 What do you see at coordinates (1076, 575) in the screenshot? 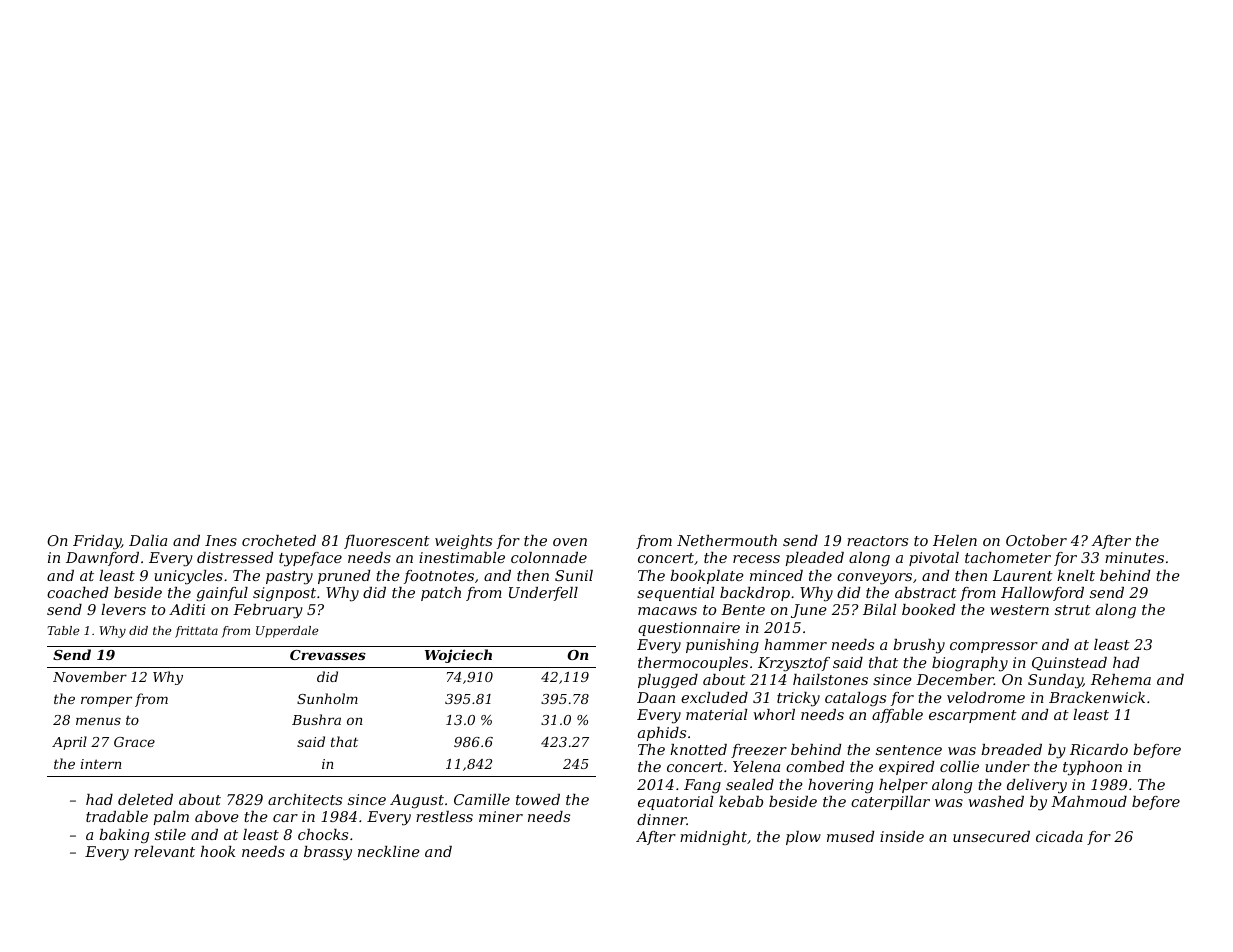
I see `knelt` at bounding box center [1076, 575].
